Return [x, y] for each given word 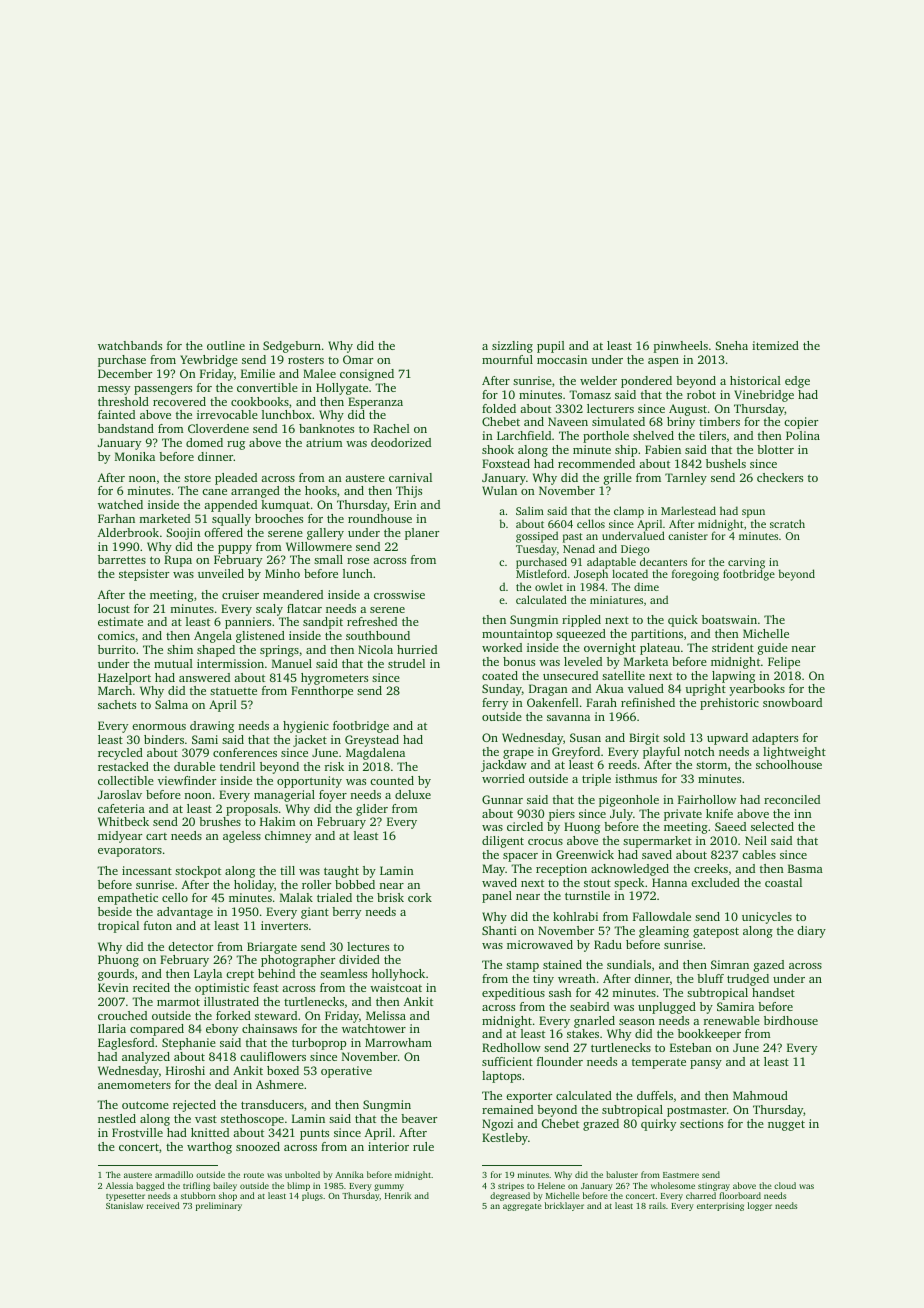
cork [420, 897]
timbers [719, 421]
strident [733, 647]
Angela [213, 637]
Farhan [116, 518]
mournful [507, 359]
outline [226, 345]
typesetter [125, 1197]
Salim [530, 510]
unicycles [767, 918]
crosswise [399, 594]
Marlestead [688, 510]
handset [773, 992]
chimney [288, 837]
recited [151, 987]
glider [372, 810]
